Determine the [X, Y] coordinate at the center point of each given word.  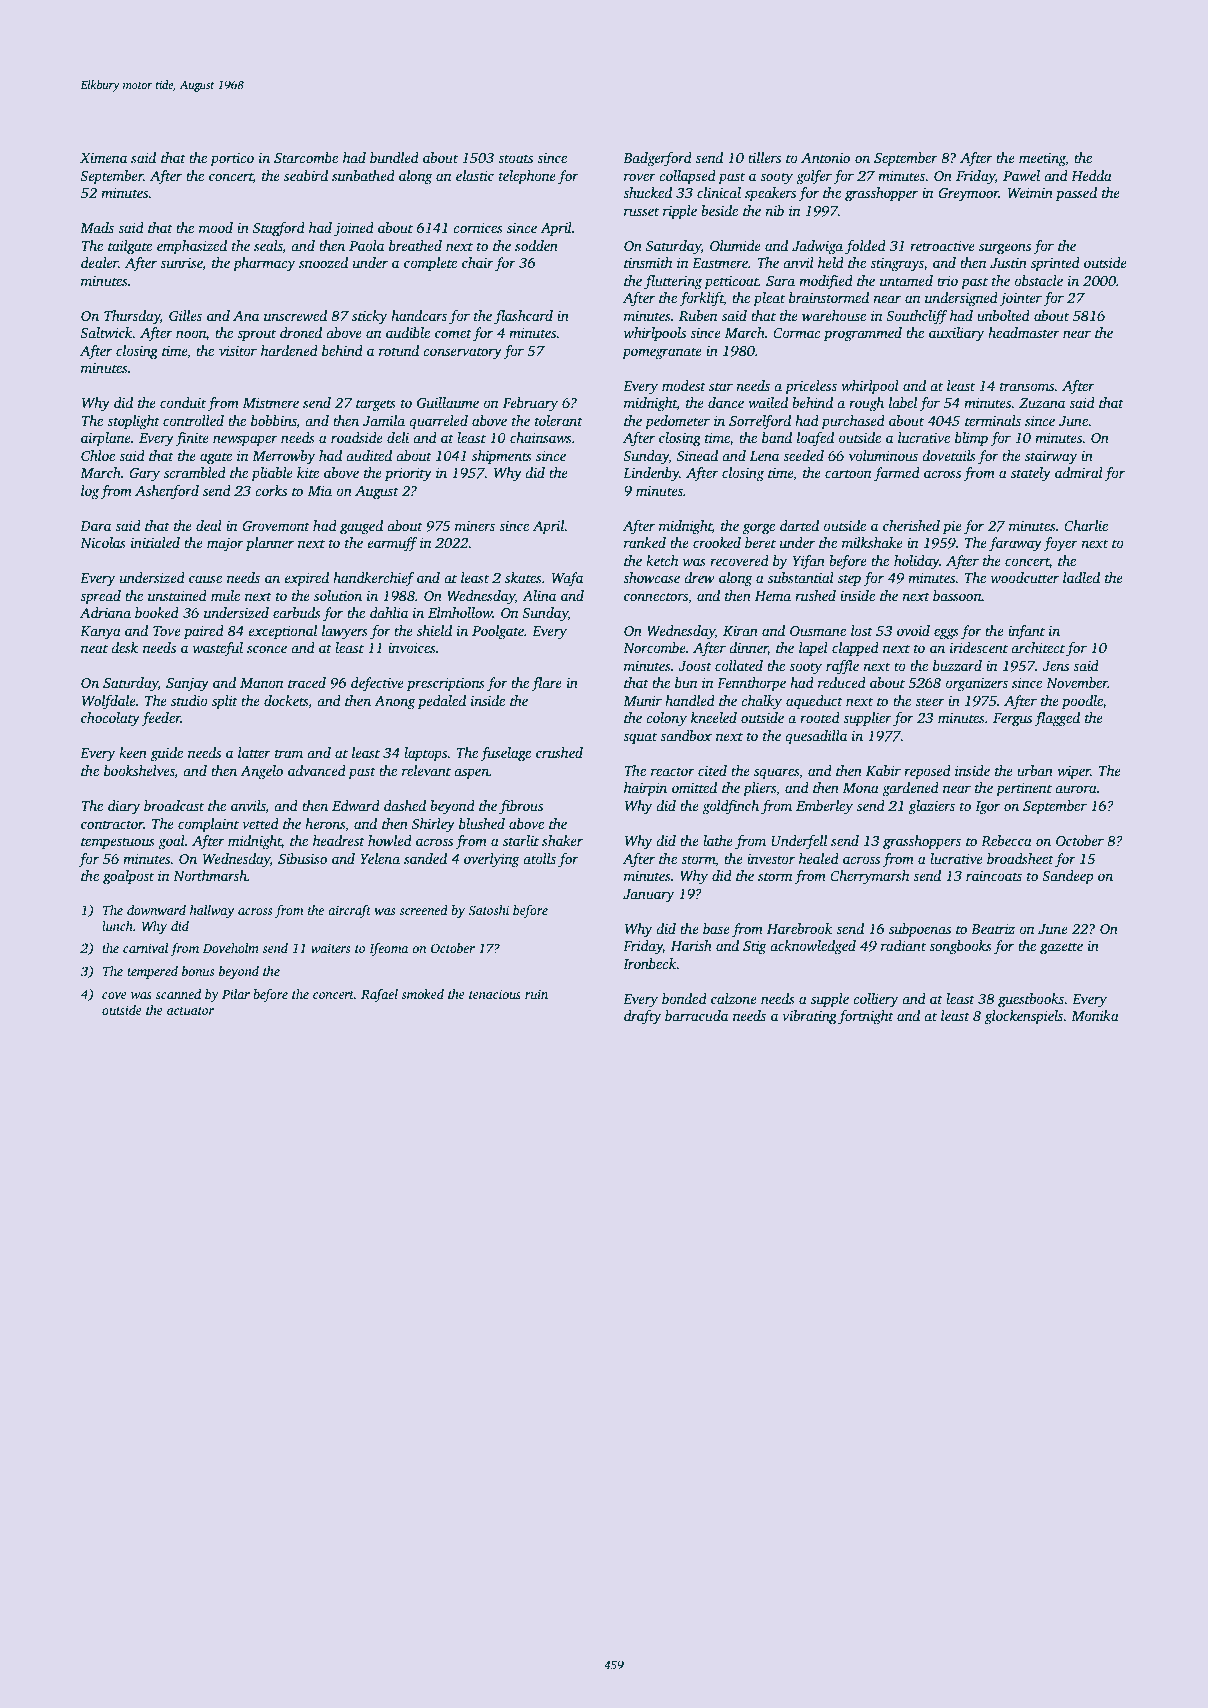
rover [640, 177]
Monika [1095, 1015]
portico [232, 159]
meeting [1042, 159]
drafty [643, 1017]
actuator [190, 1011]
